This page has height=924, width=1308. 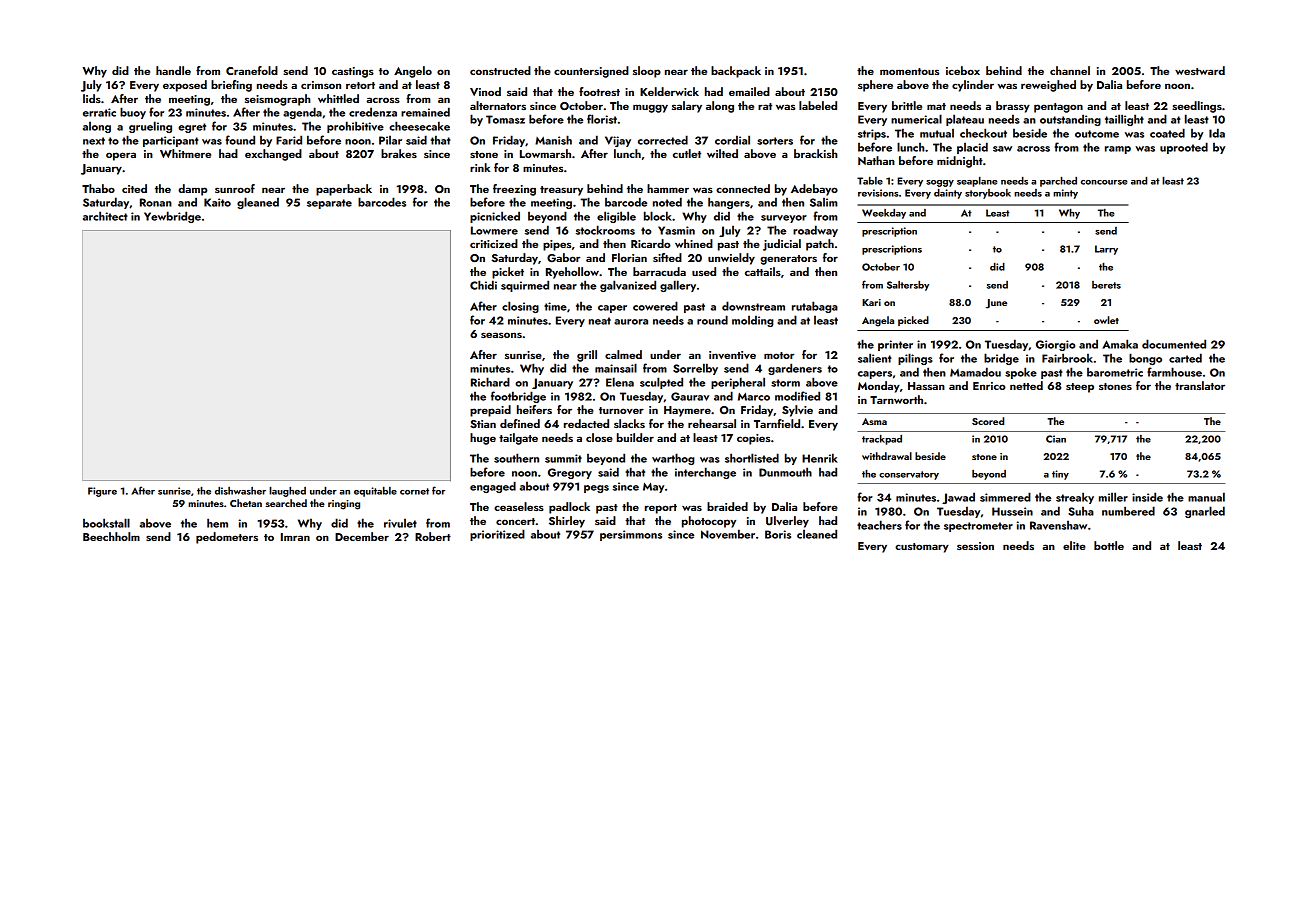 I want to click on channel, so click(x=1070, y=70).
